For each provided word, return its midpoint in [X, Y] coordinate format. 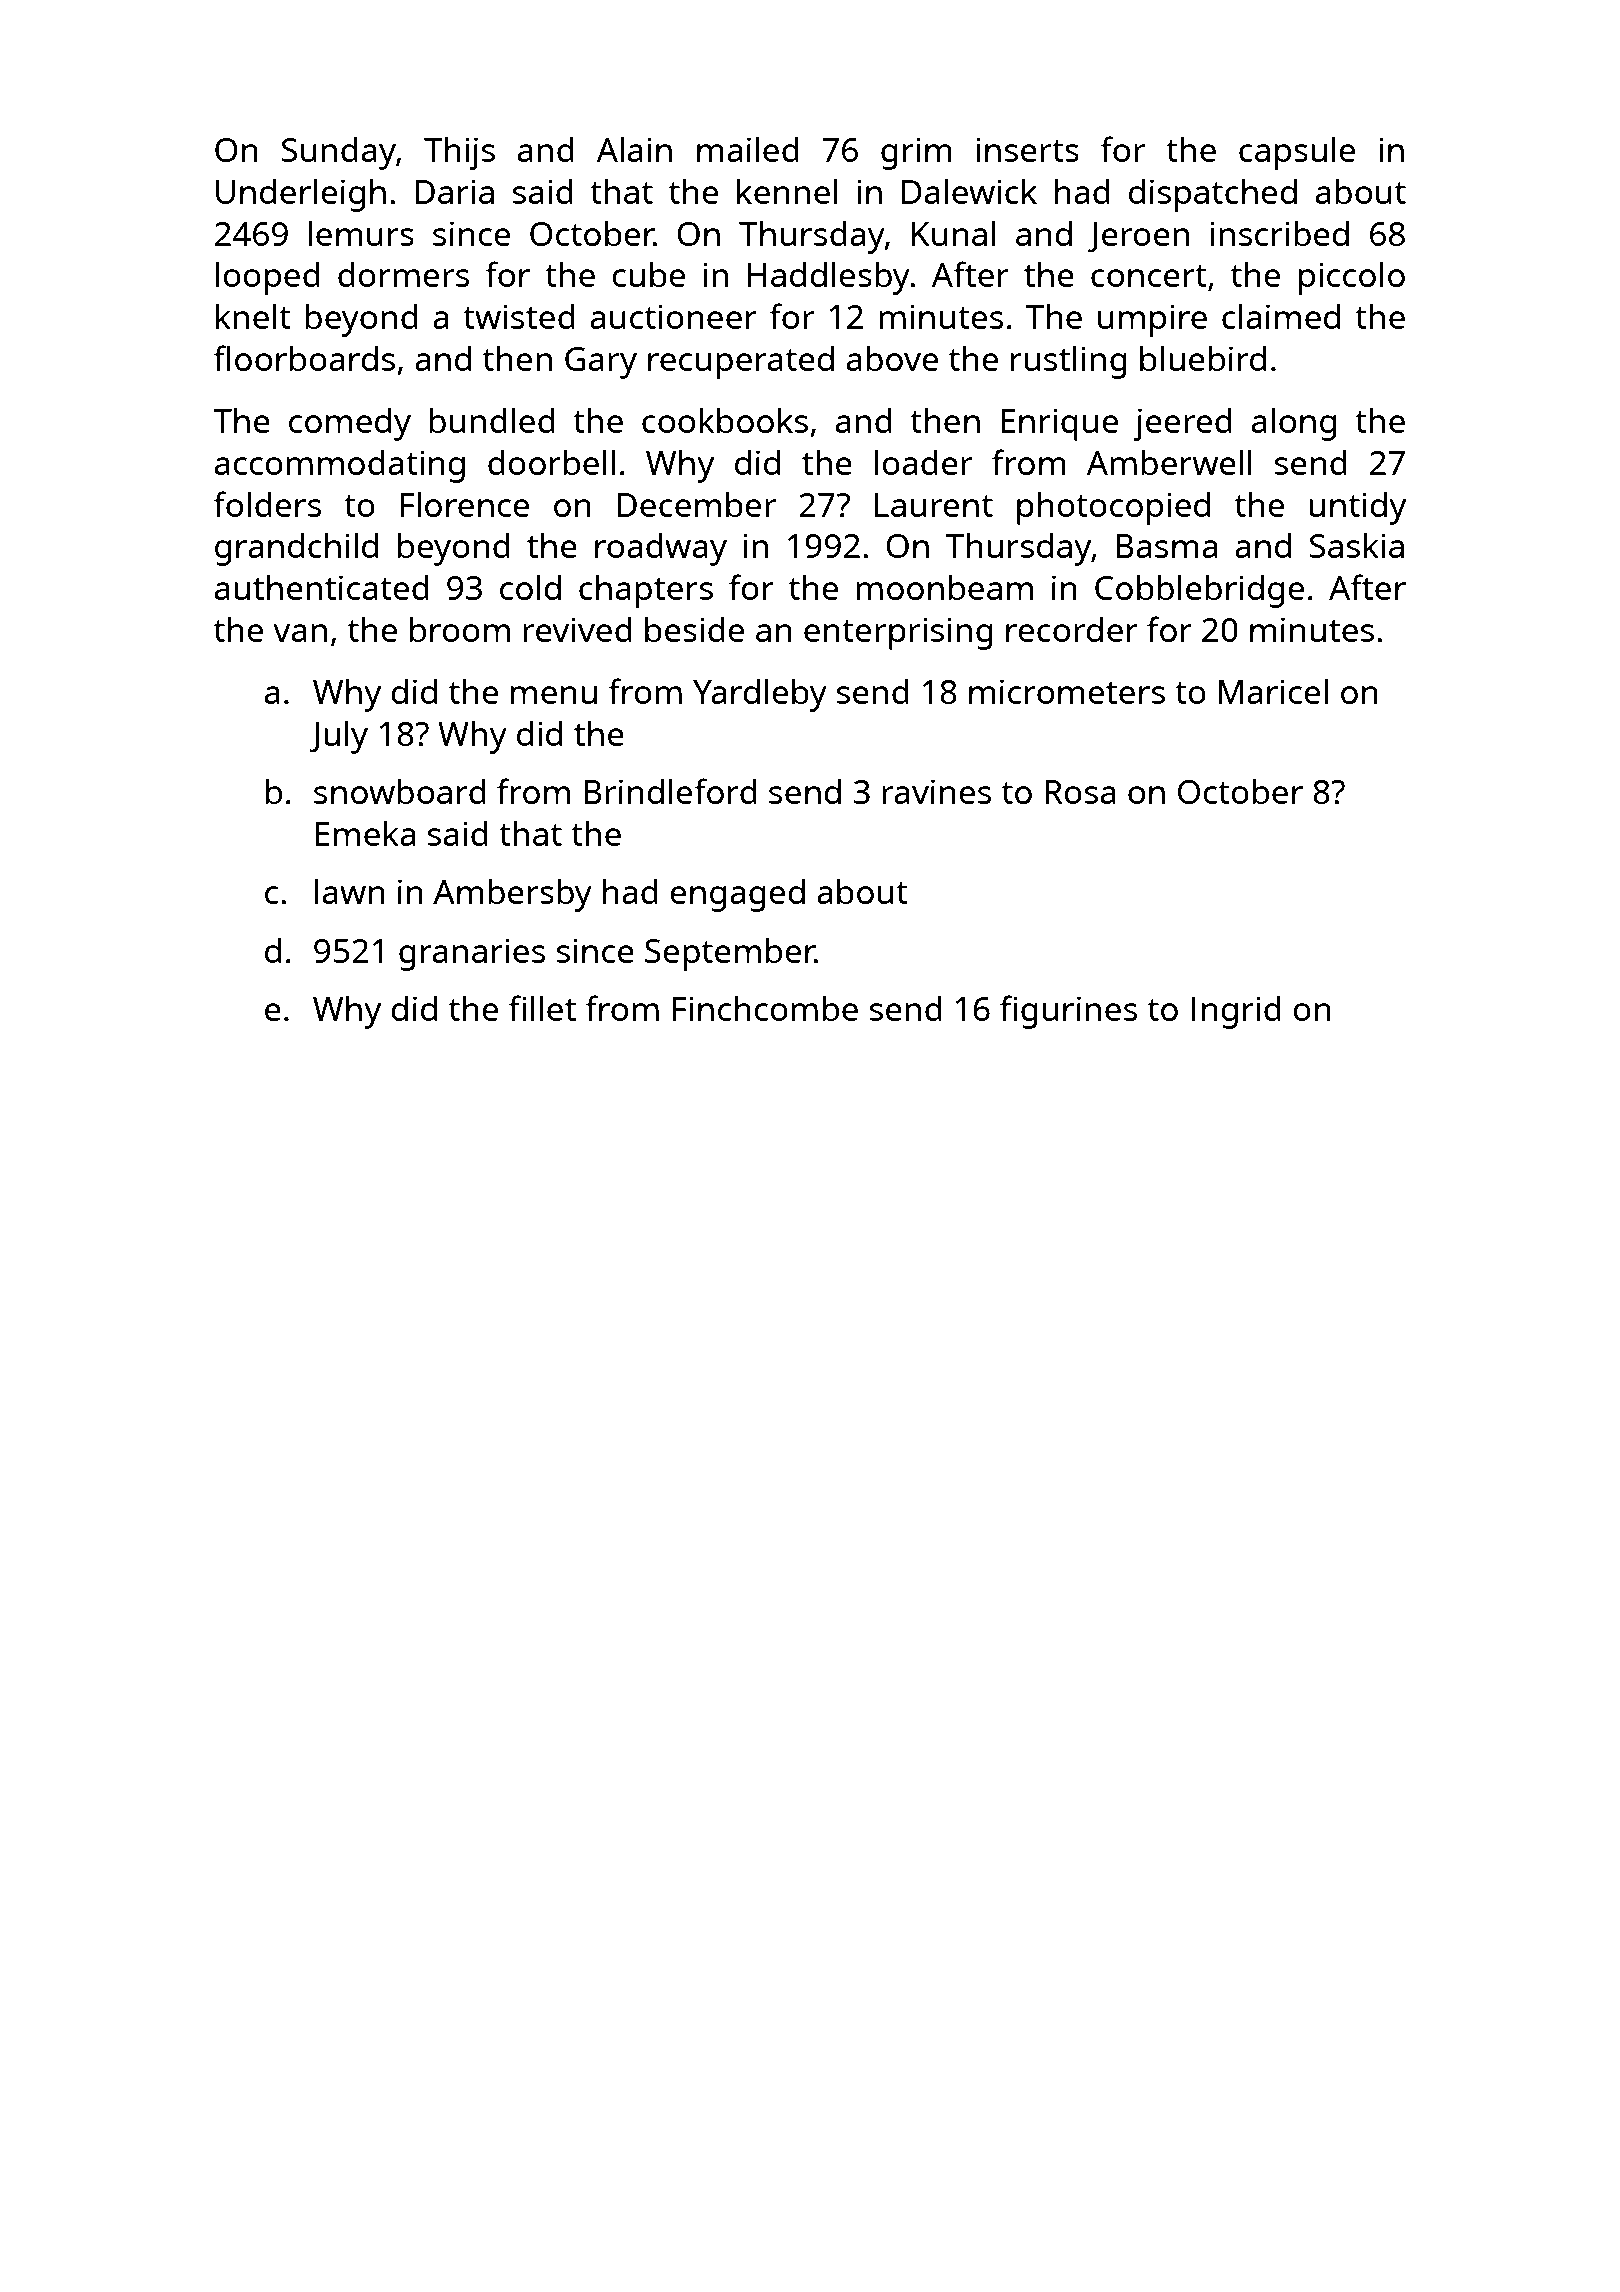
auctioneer [673, 316]
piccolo [1352, 278]
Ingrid [1236, 1012]
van [300, 633]
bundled [492, 420]
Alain [634, 149]
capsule [1297, 153]
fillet [542, 1008]
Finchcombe [765, 1008]
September [730, 954]
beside [694, 629]
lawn [350, 891]
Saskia [1357, 545]
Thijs [459, 153]
